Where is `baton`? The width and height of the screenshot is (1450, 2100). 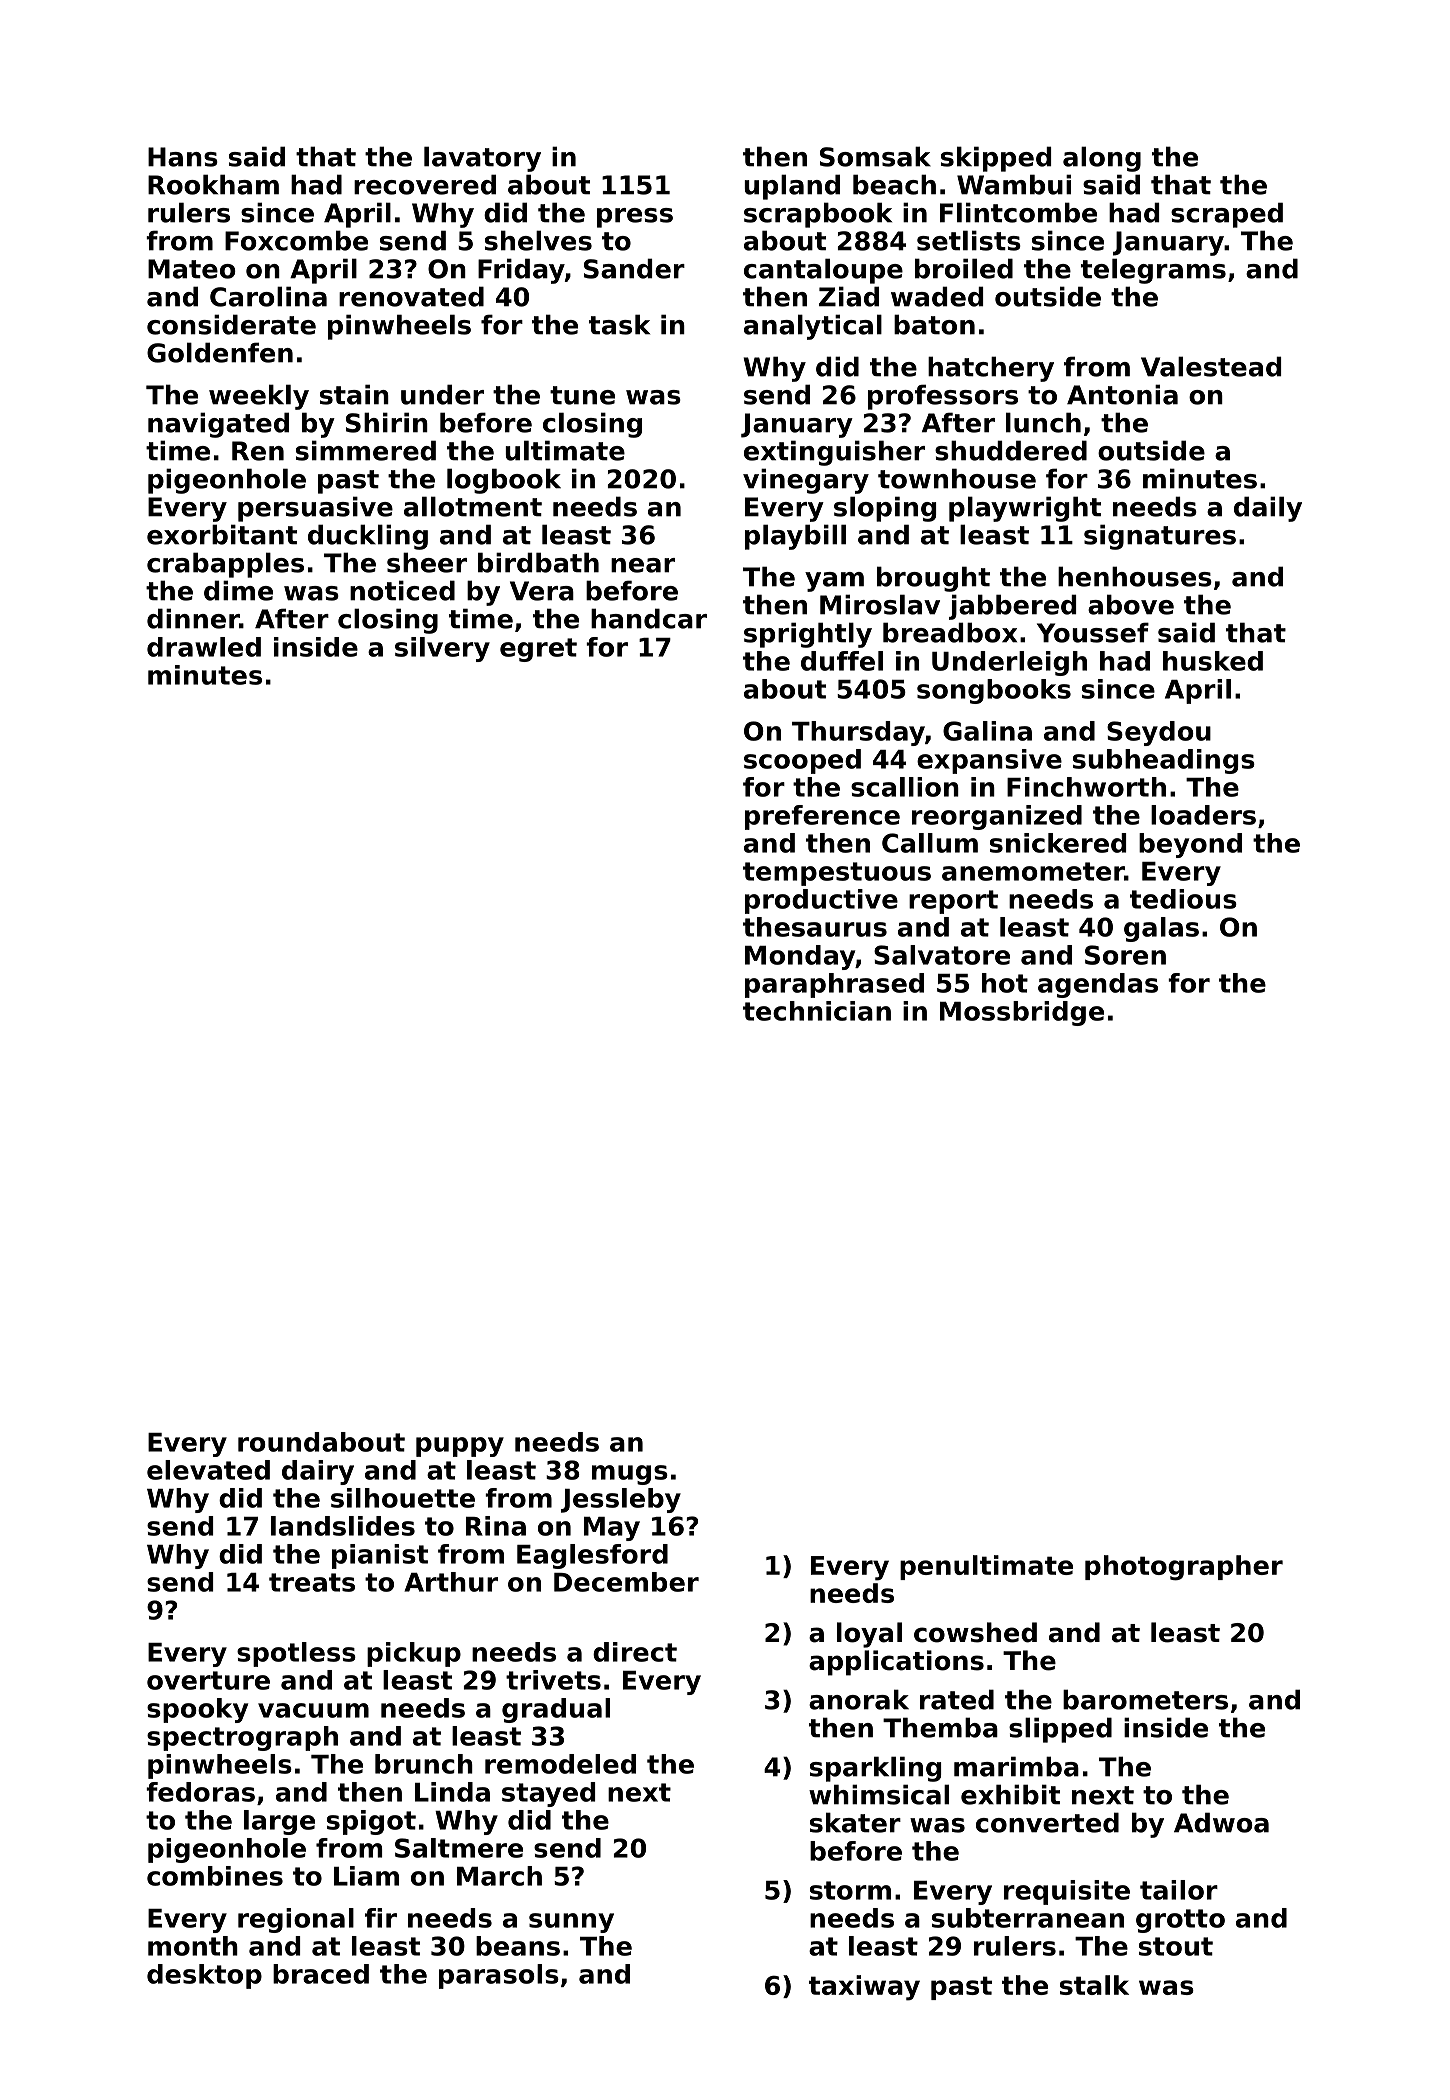
baton is located at coordinates (934, 324).
